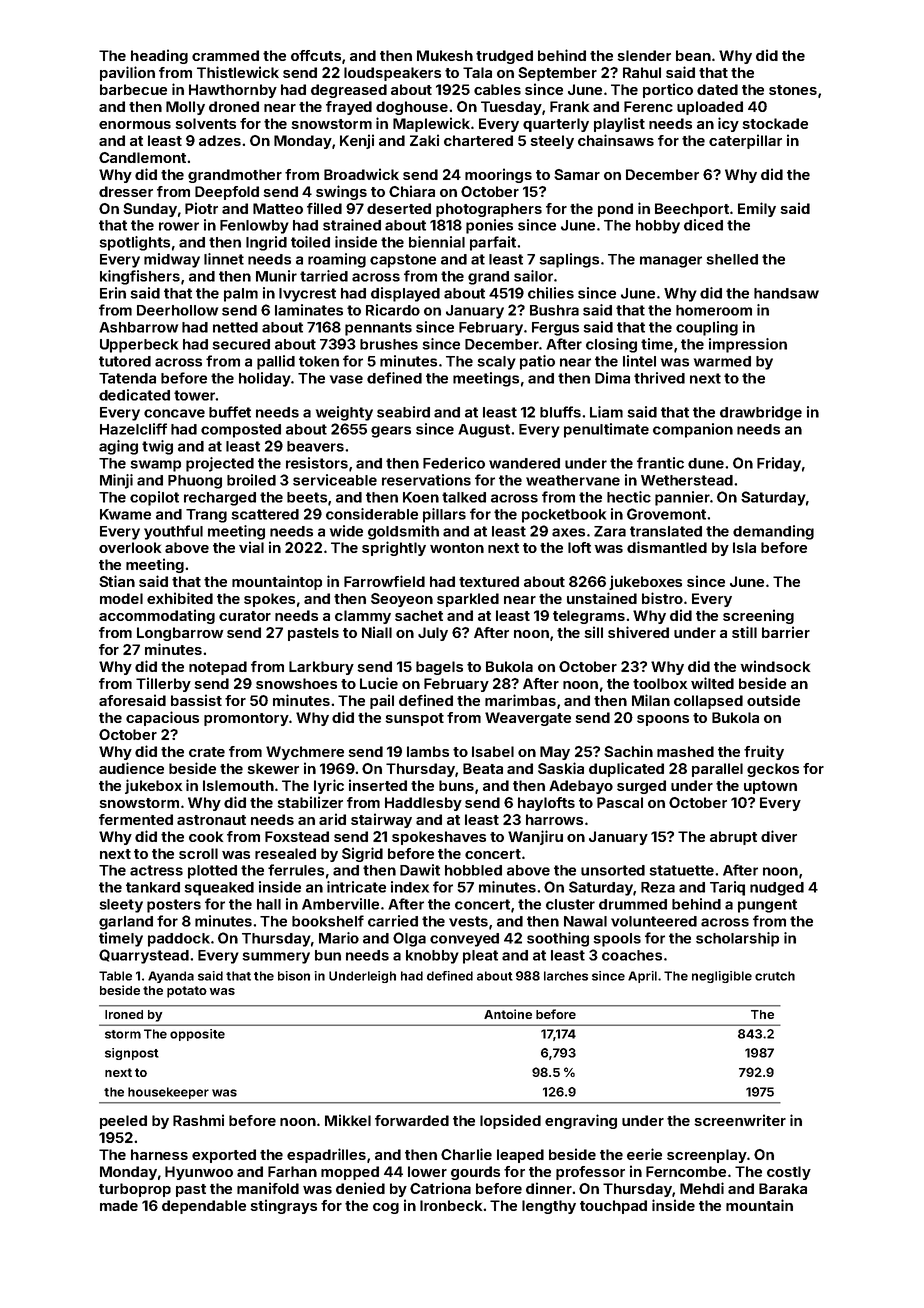 This document has height=1308, width=924. Describe the element at coordinates (340, 904) in the document. I see `Amberville` at that location.
